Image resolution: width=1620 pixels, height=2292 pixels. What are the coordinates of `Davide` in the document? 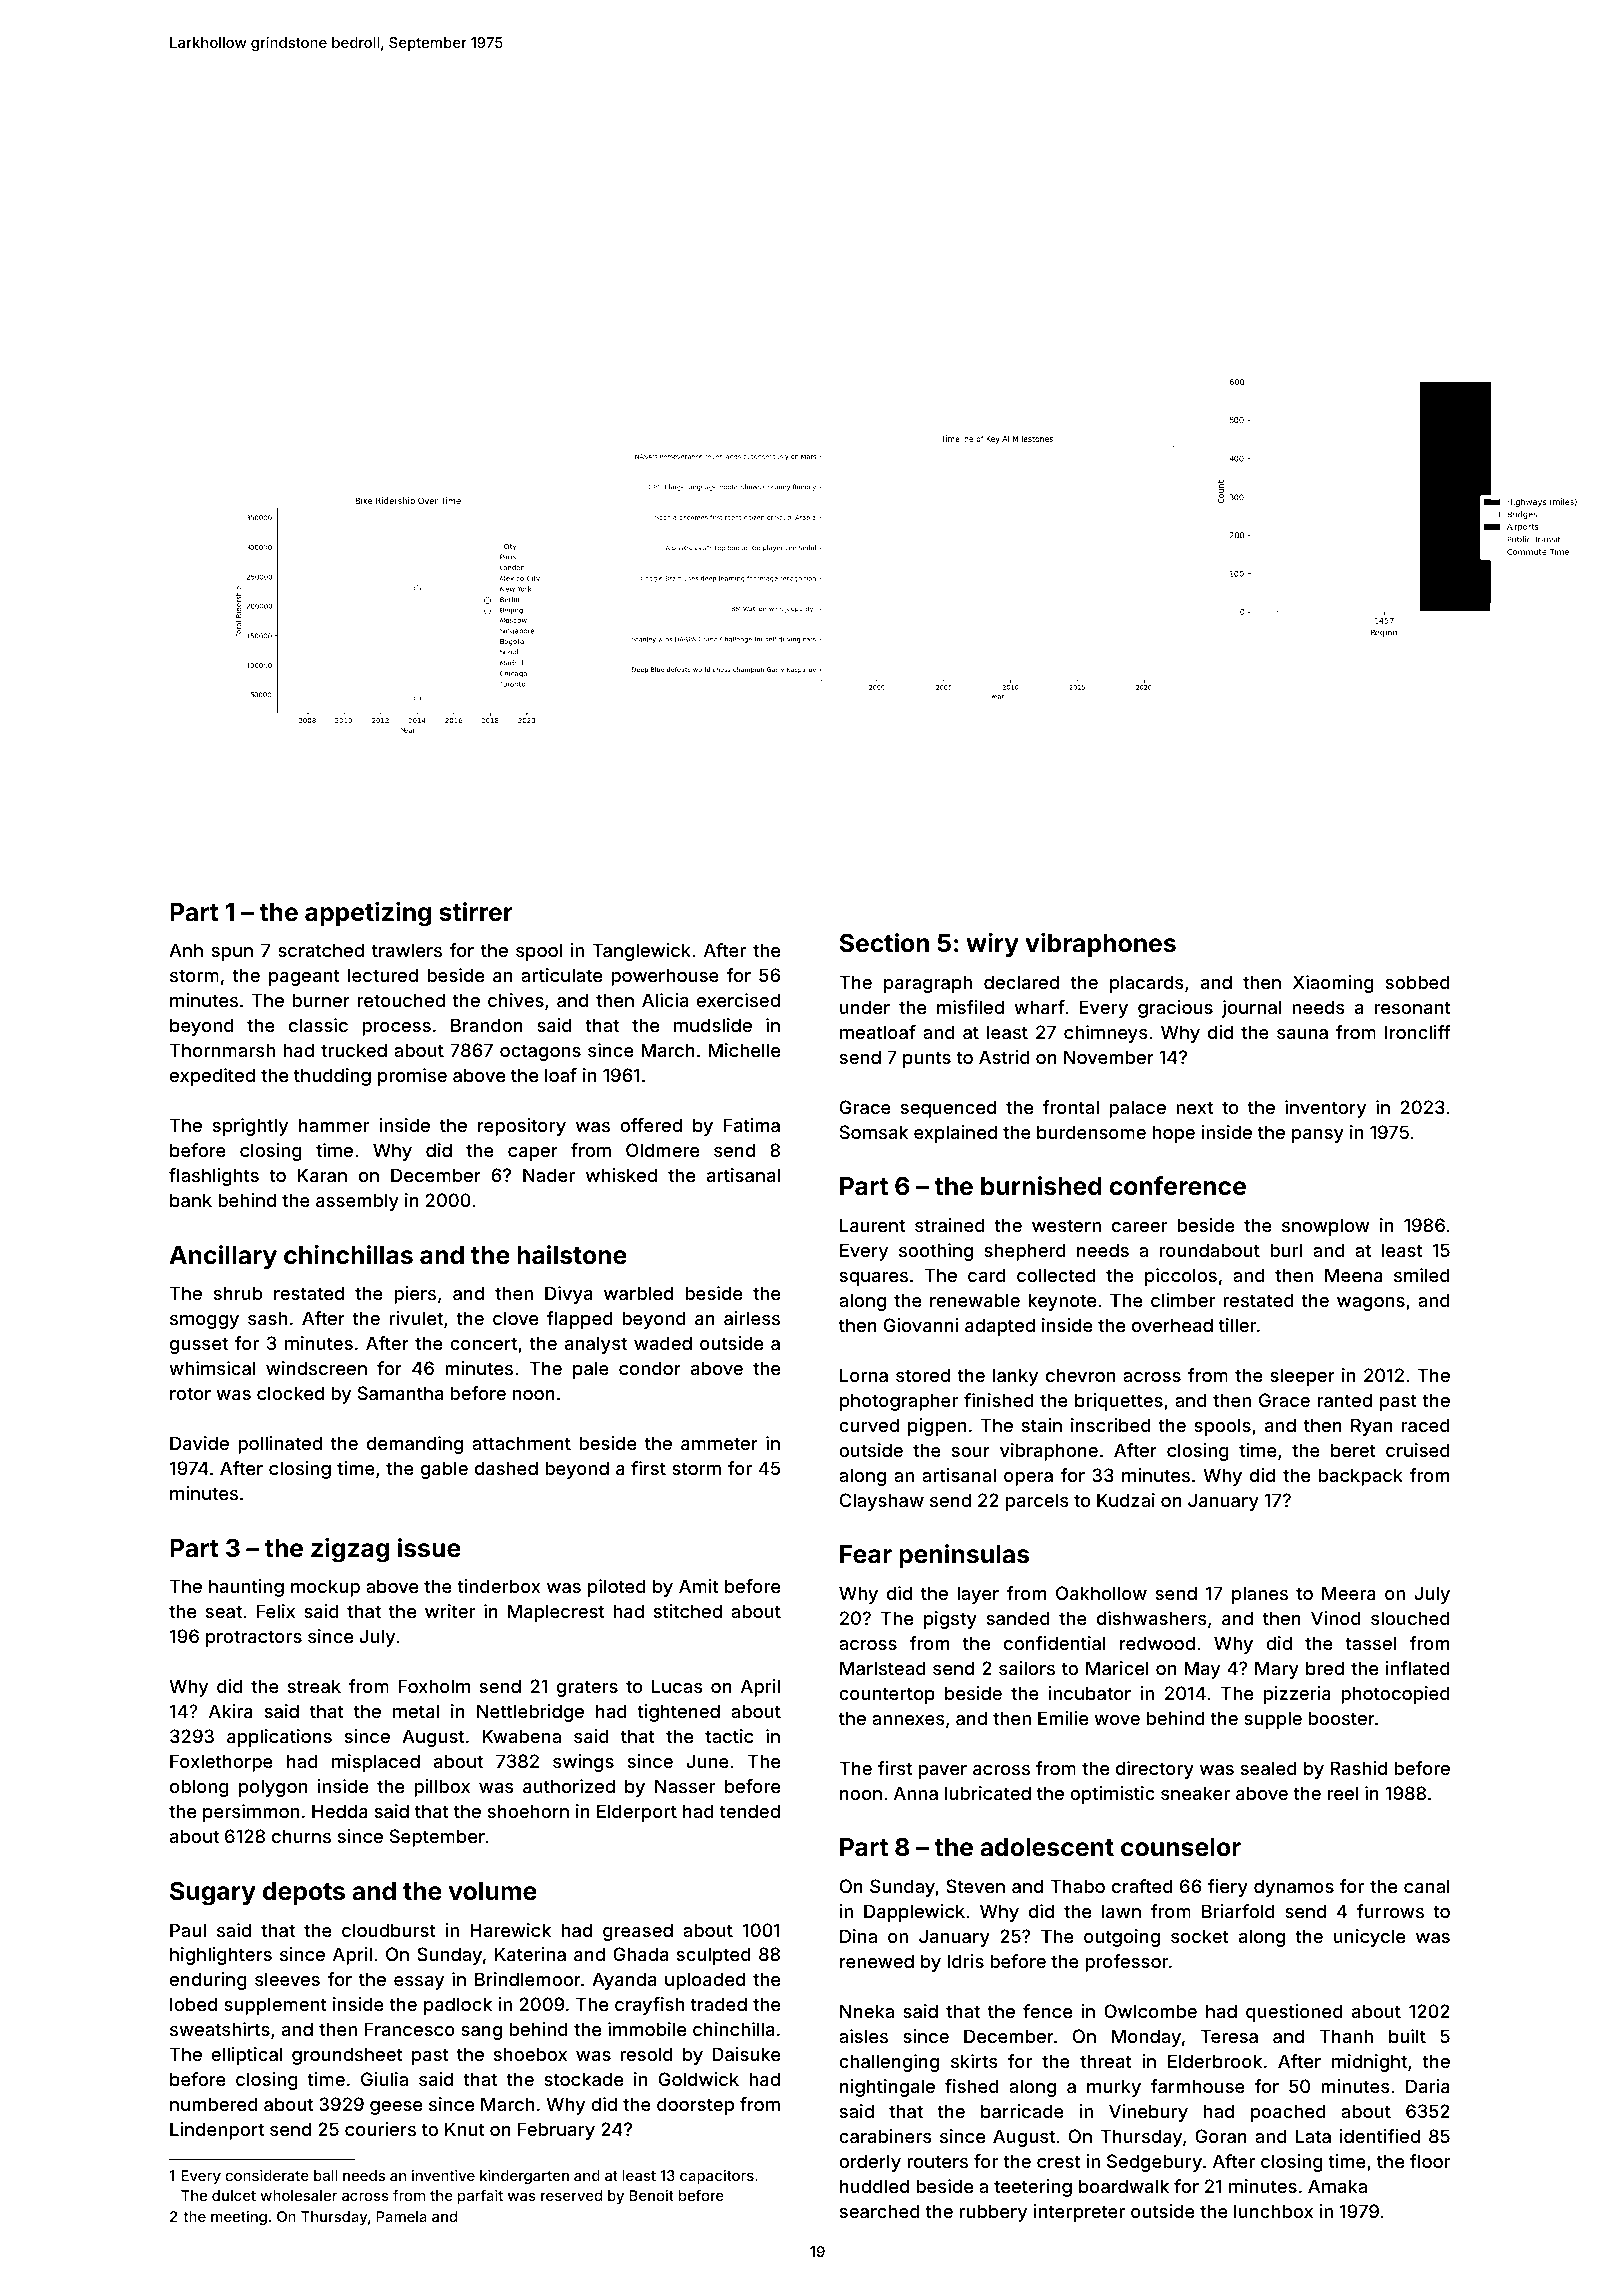 It's located at (199, 1443).
